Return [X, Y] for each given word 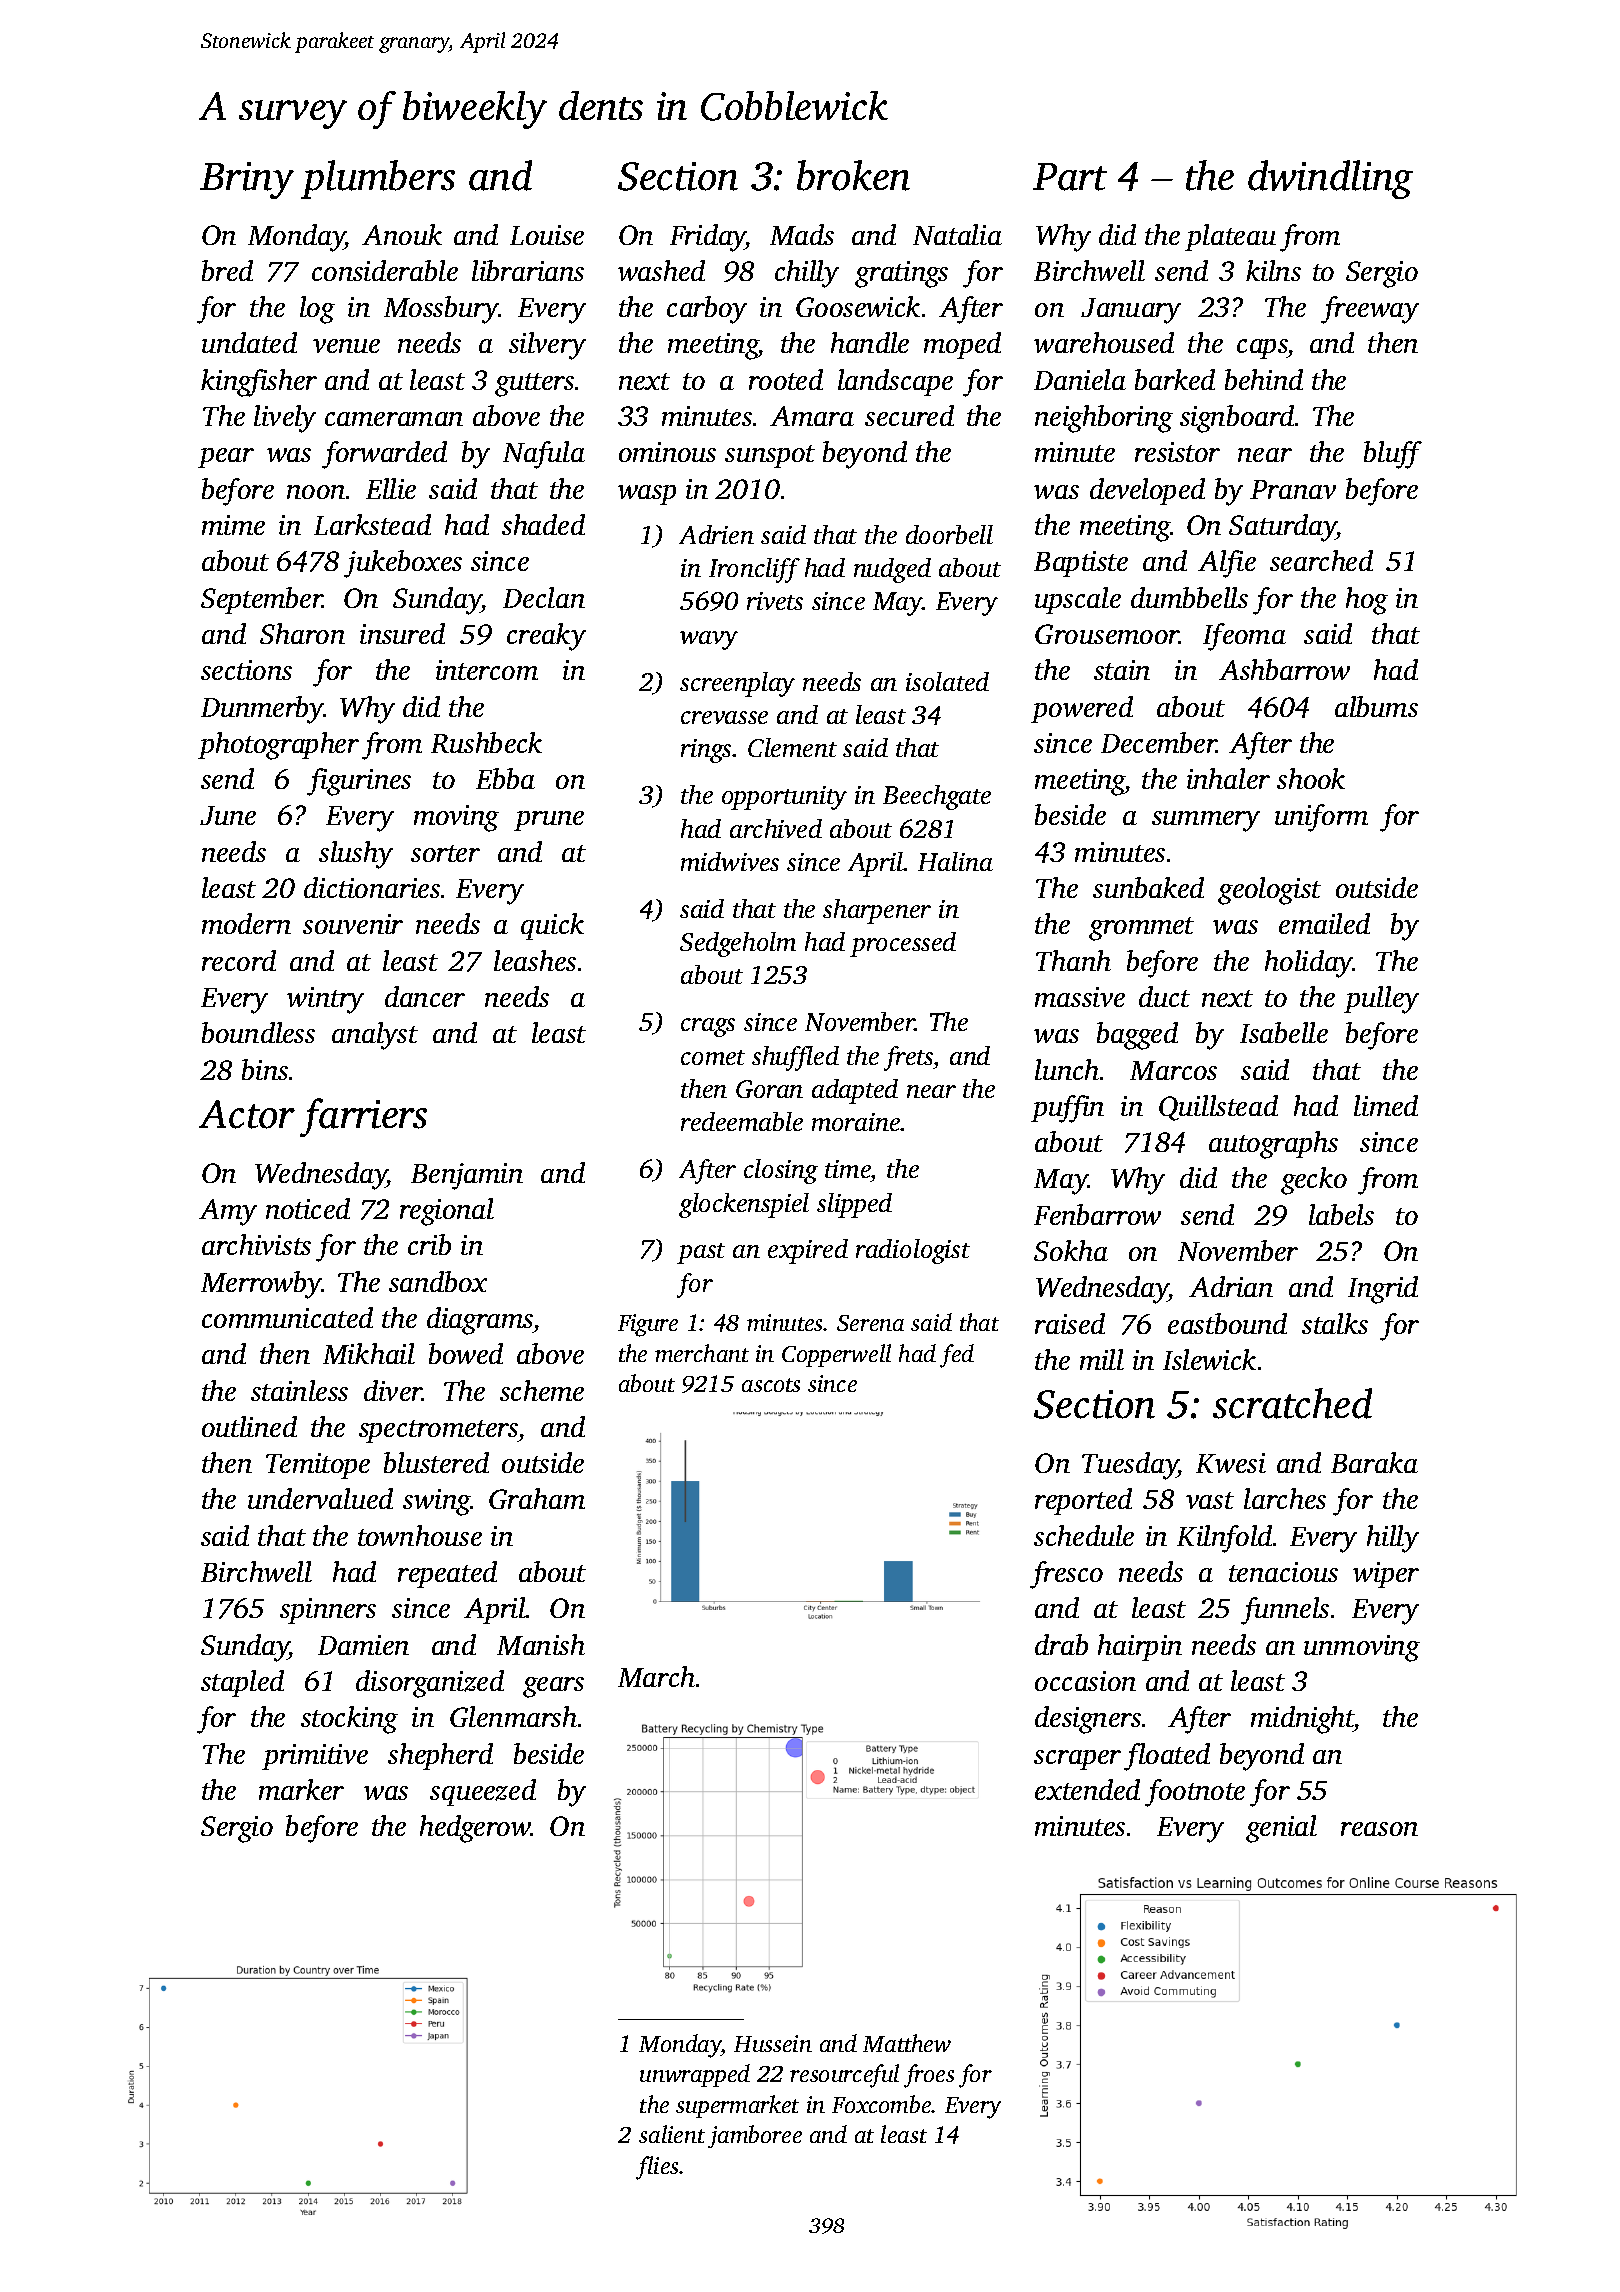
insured [402, 633]
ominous [667, 452]
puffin [1067, 1109]
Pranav [1293, 489]
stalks [1335, 1323]
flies [658, 2168]
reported [1083, 1501]
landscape [895, 382]
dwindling [1330, 179]
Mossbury [441, 310]
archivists [256, 1244]
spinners [328, 1611]
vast [1210, 1500]
